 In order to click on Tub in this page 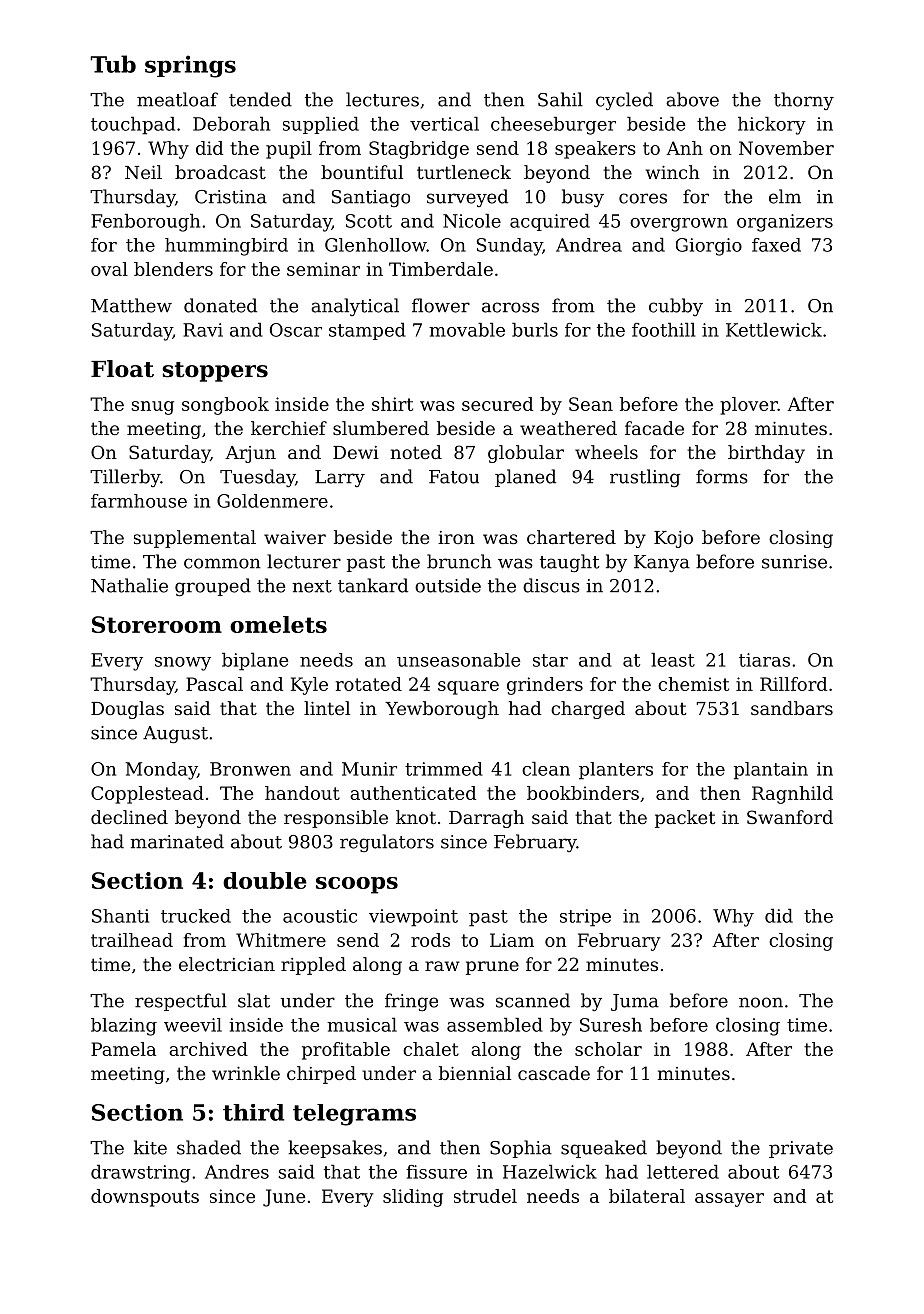, I will do `click(113, 64)`.
